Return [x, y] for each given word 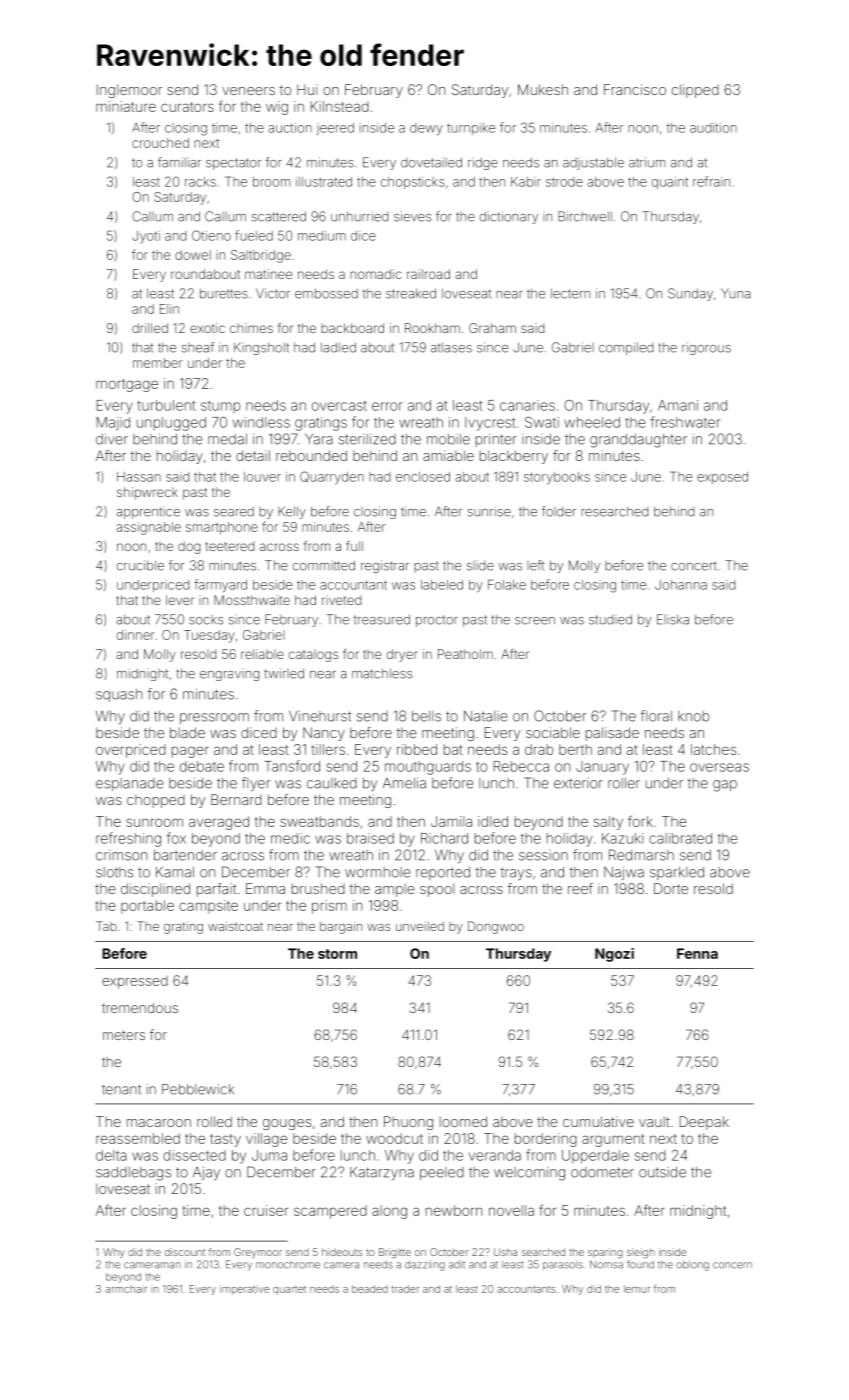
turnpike [471, 129]
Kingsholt [261, 348]
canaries [527, 405]
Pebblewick [198, 1089]
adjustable [593, 163]
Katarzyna [382, 1173]
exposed [722, 478]
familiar [179, 162]
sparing [605, 1253]
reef [580, 888]
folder [559, 511]
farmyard [220, 585]
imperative [244, 1290]
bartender [185, 855]
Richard [444, 838]
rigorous [706, 348]
